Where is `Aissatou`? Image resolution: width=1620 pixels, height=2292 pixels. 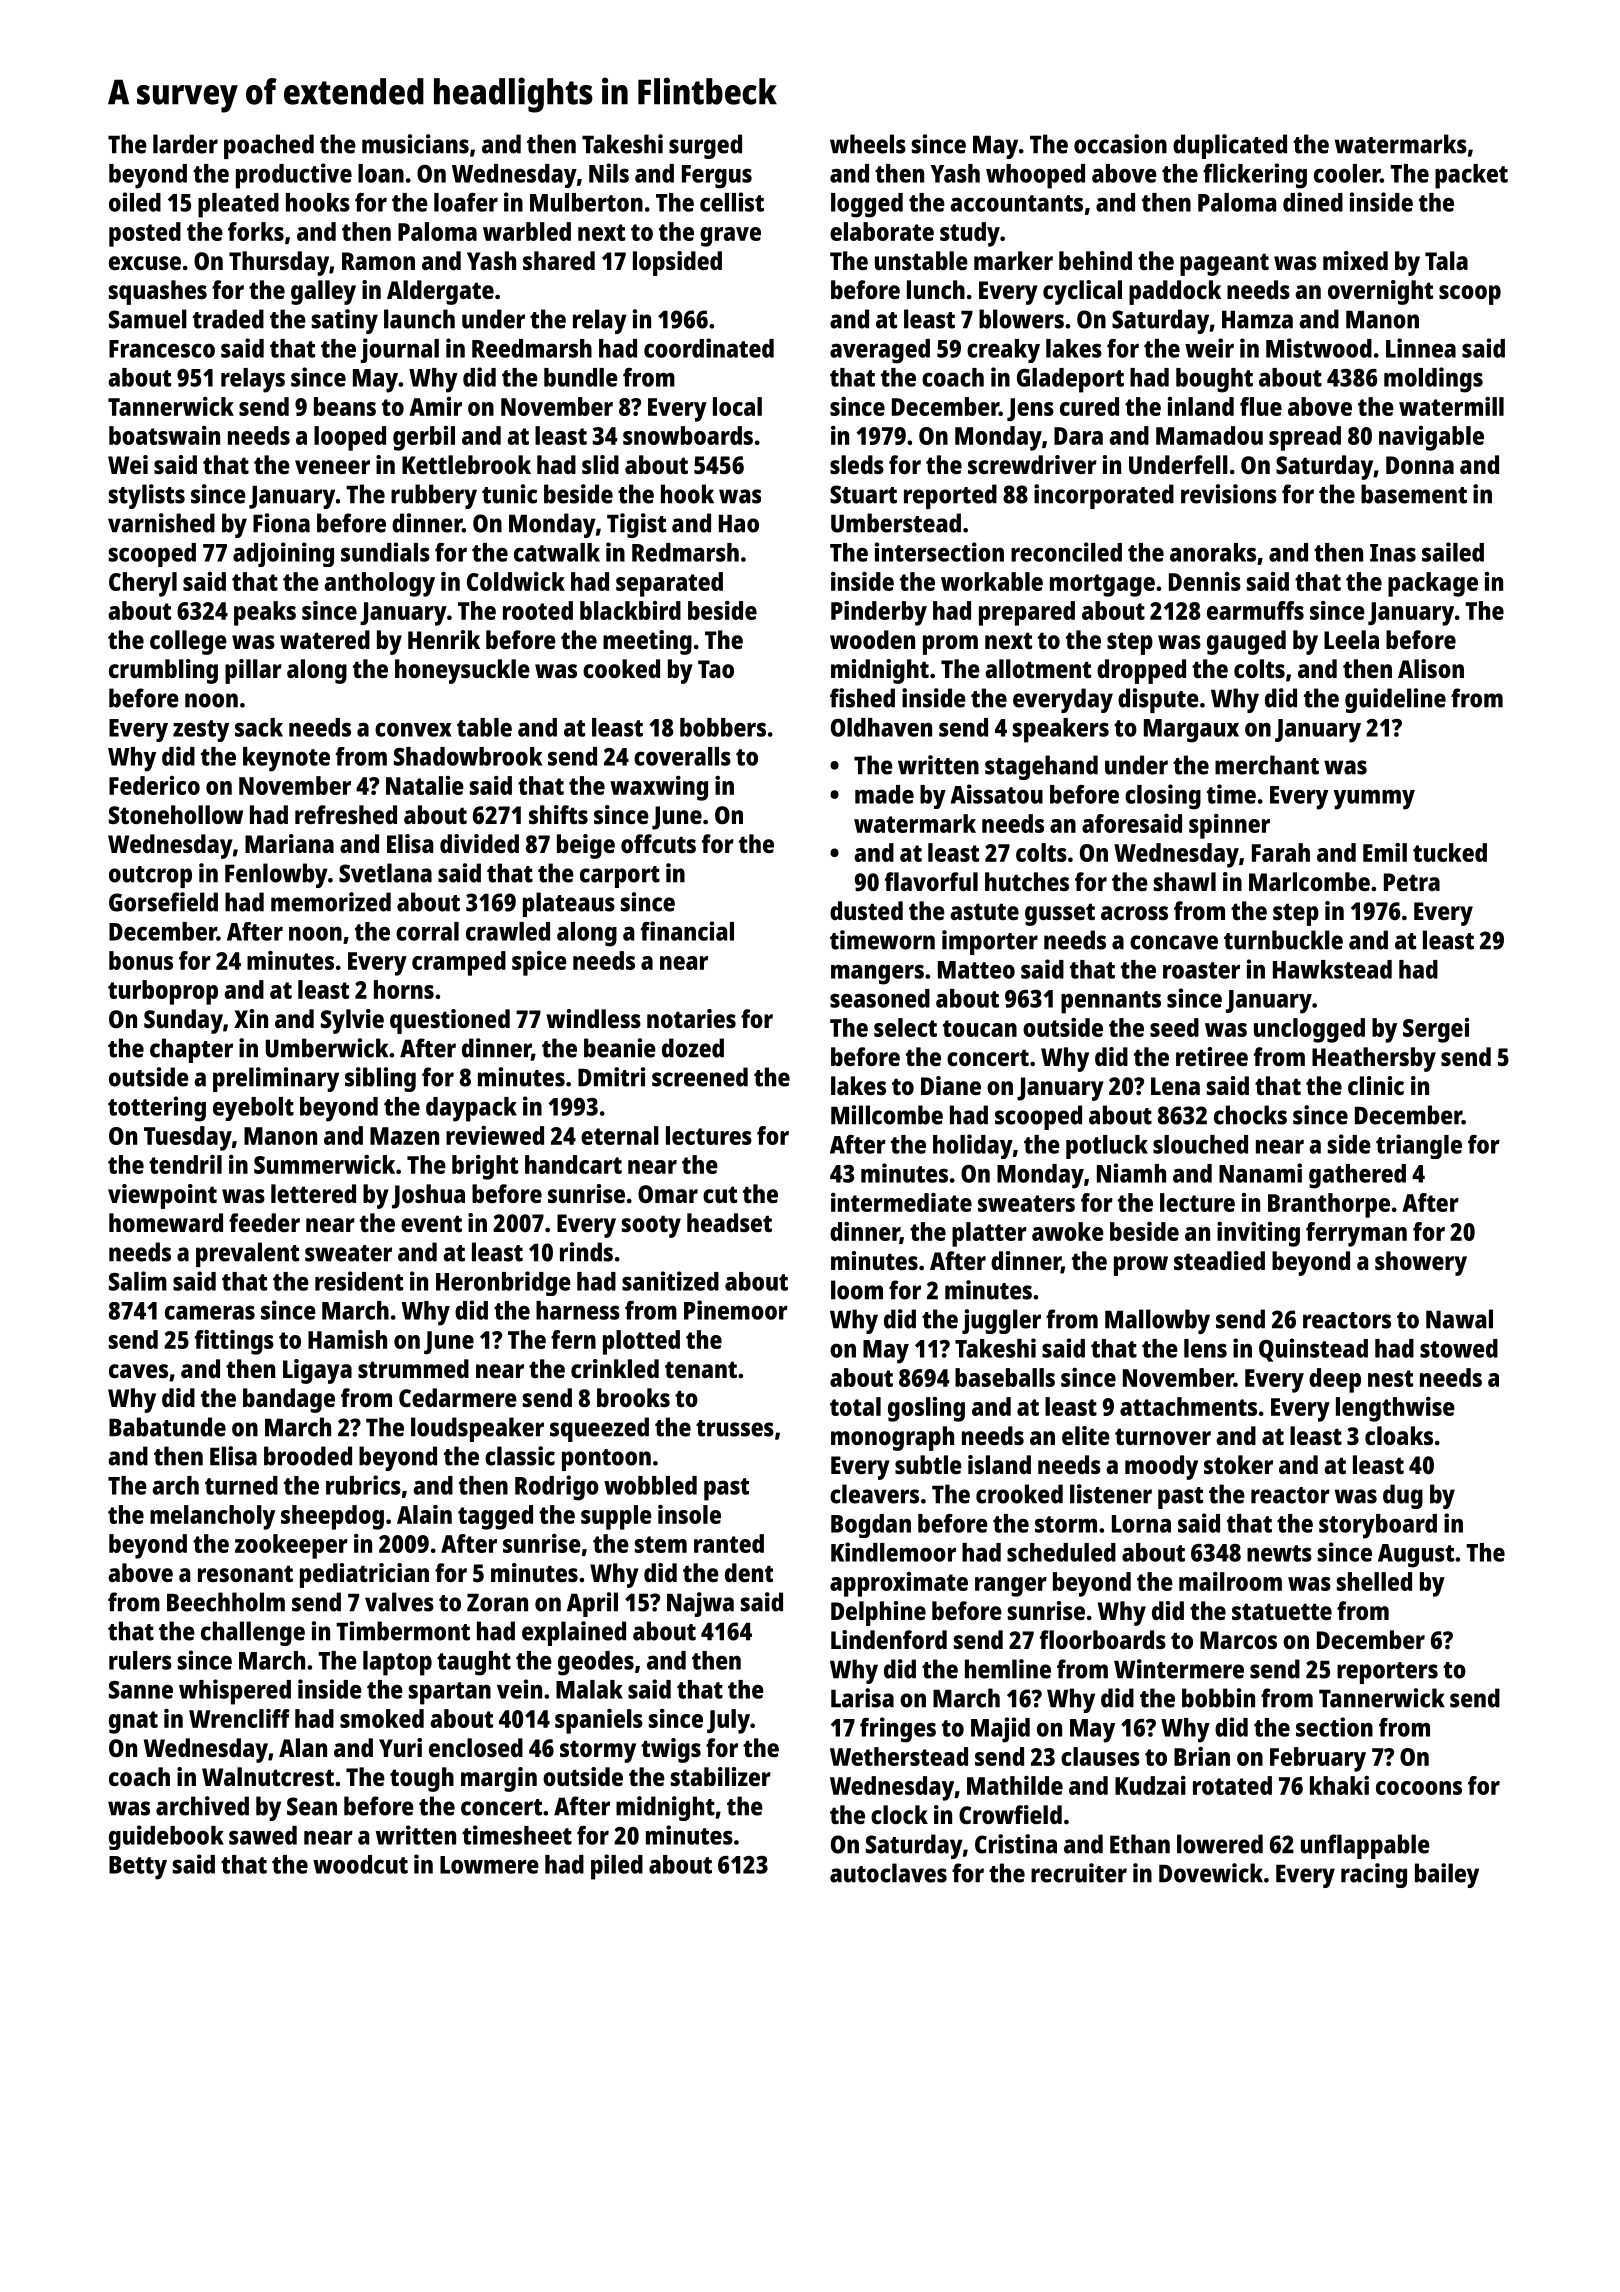 Aissatou is located at coordinates (997, 794).
